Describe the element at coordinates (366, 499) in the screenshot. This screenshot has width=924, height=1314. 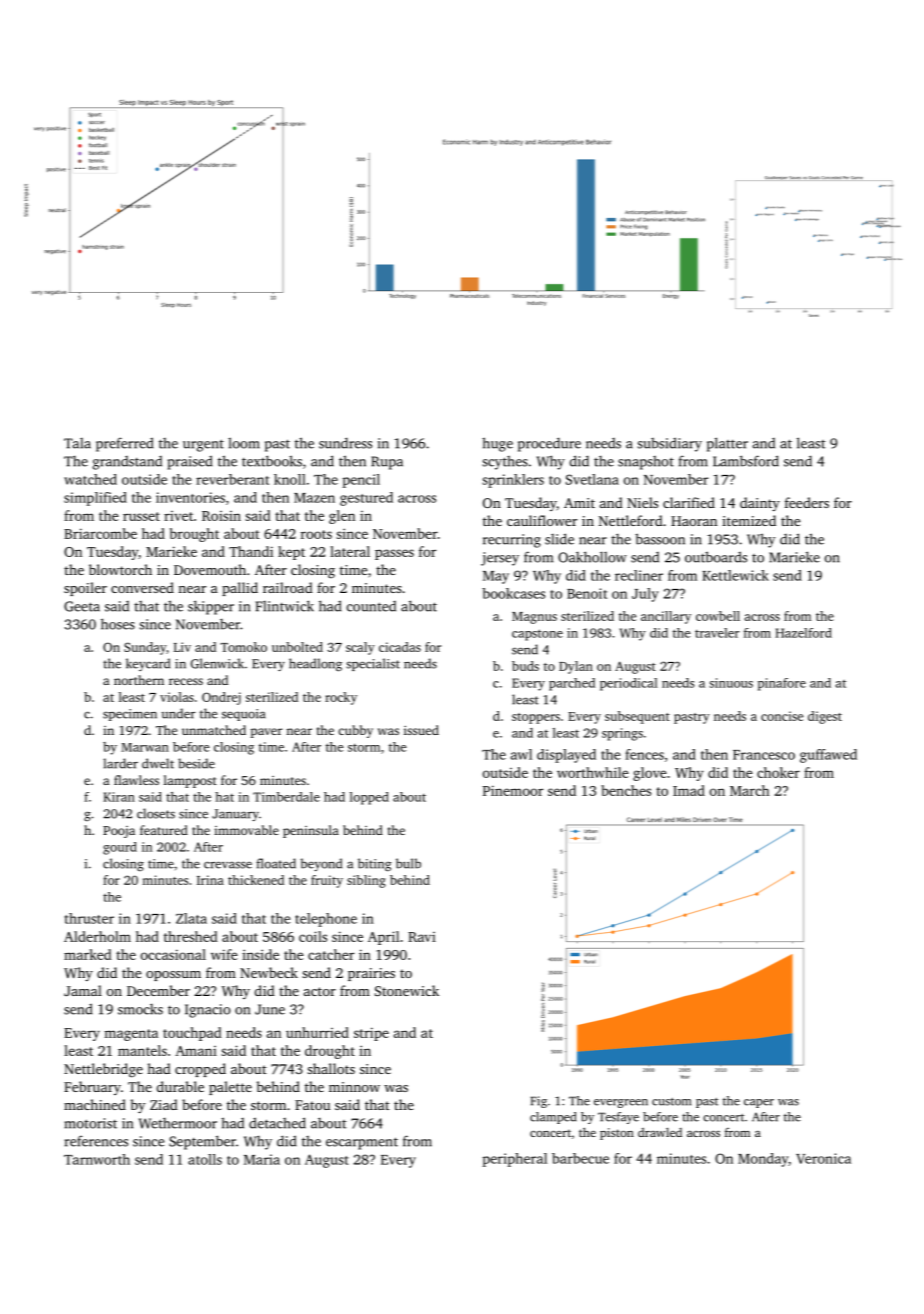
I see `gestured` at that location.
